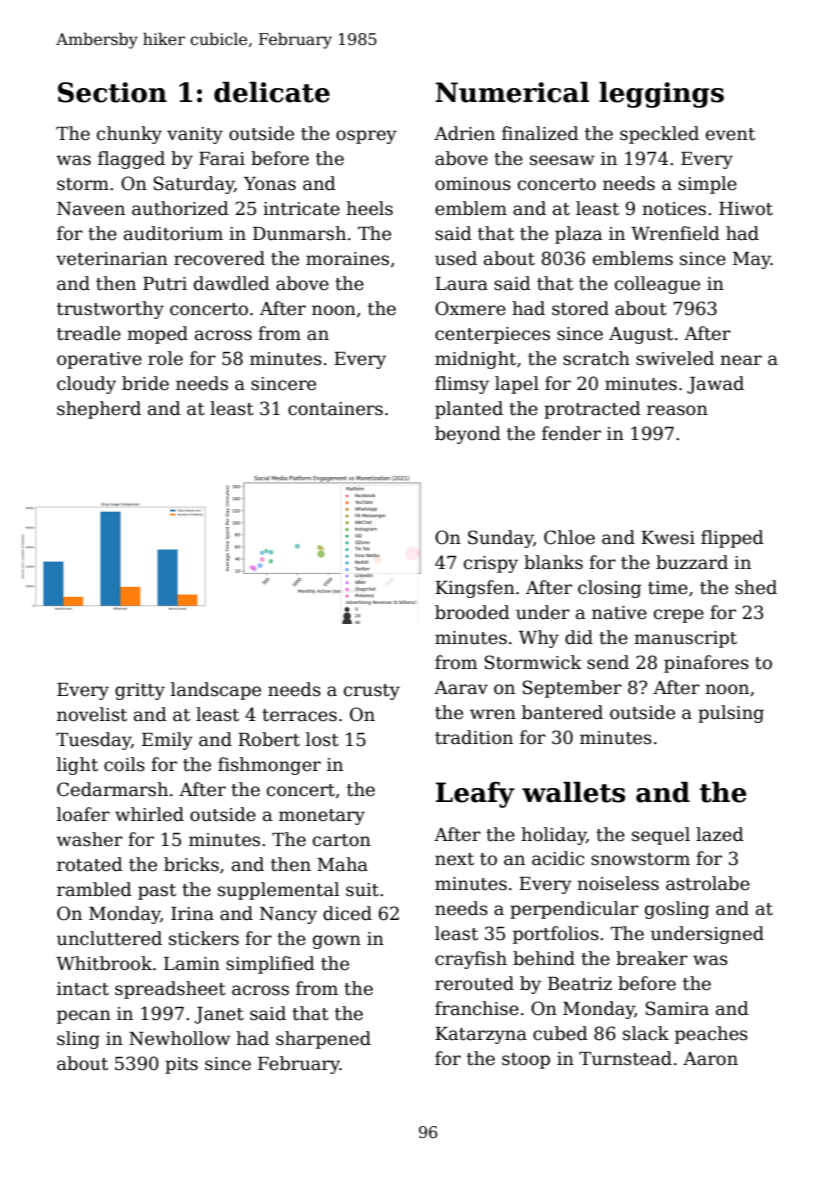 The width and height of the screenshot is (836, 1187). I want to click on moraines, so click(347, 259).
